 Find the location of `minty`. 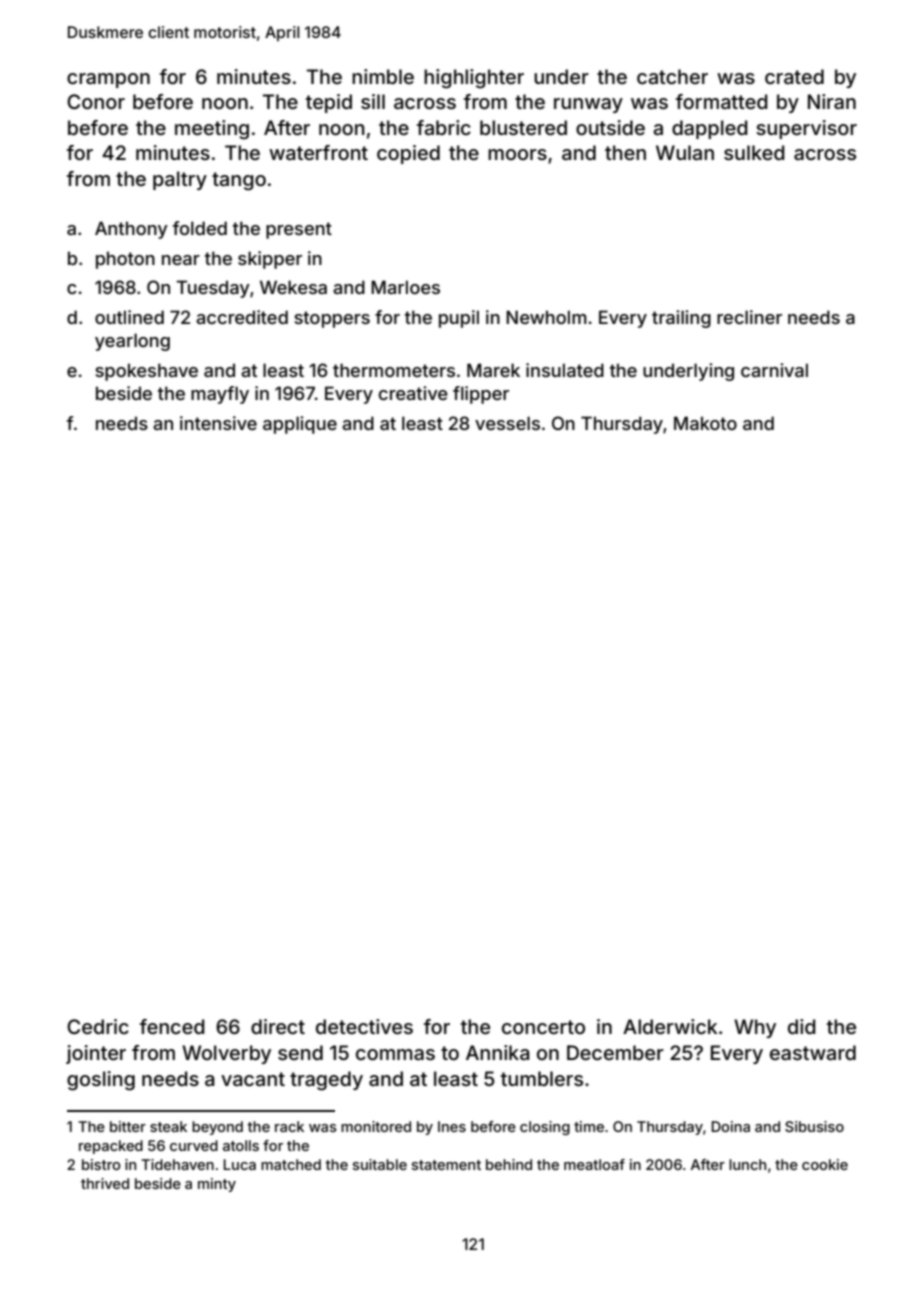

minty is located at coordinates (217, 1185).
